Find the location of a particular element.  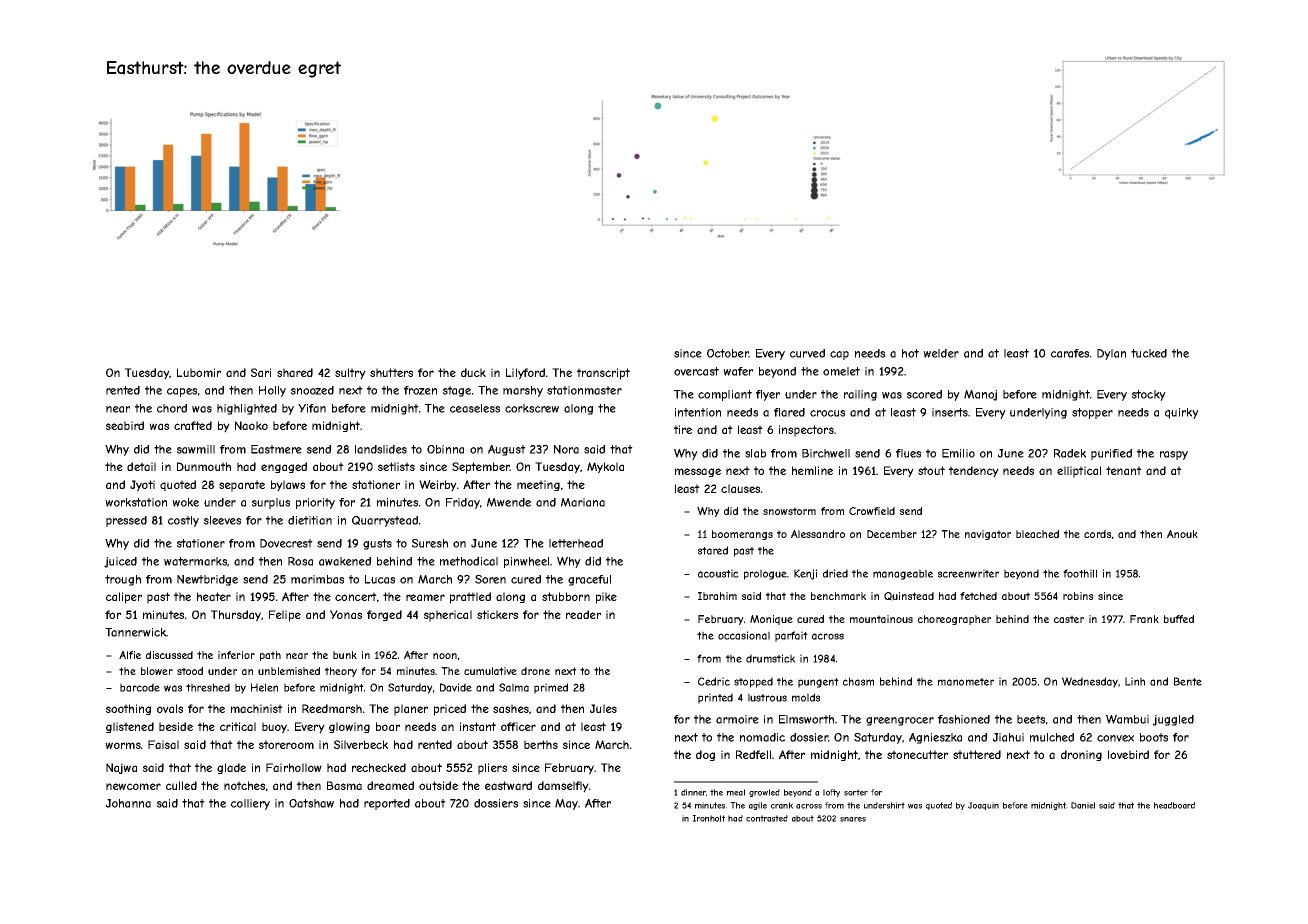

letterhead is located at coordinates (576, 543).
